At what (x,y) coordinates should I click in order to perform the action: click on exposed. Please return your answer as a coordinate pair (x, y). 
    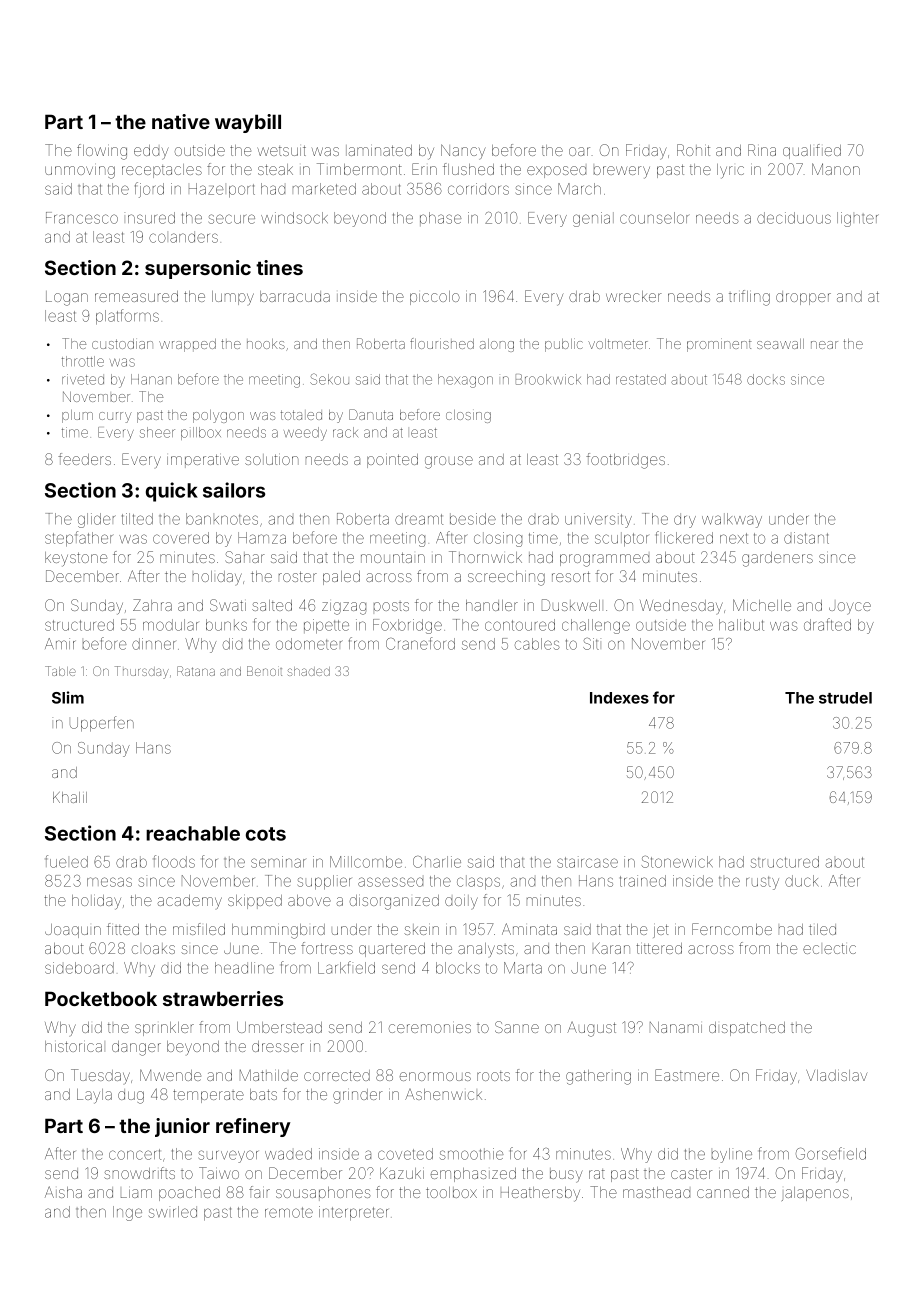
    Looking at the image, I should click on (556, 172).
